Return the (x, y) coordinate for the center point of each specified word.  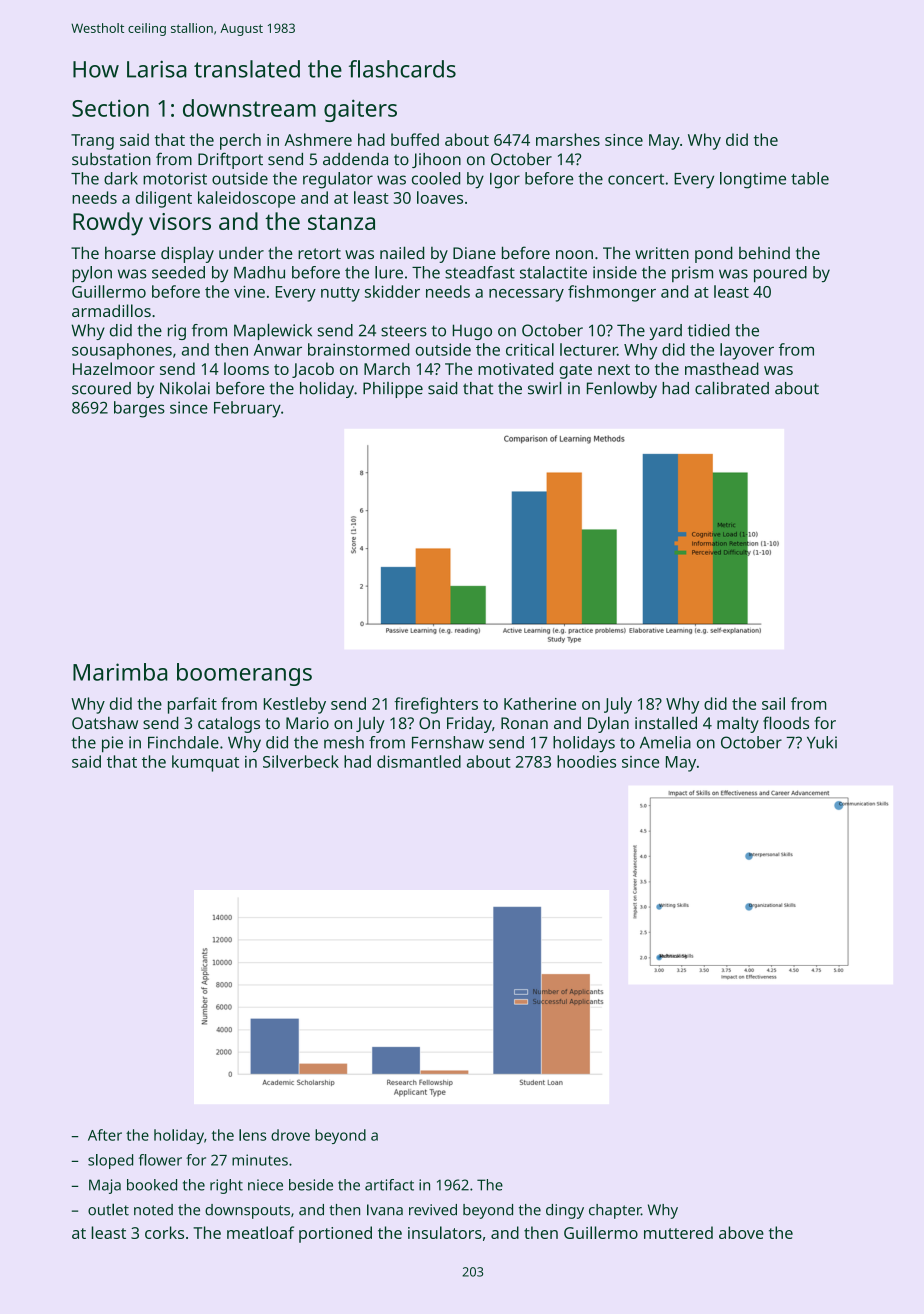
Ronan (524, 723)
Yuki (822, 742)
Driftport (230, 160)
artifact (389, 1185)
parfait (192, 705)
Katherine (540, 703)
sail (773, 703)
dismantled (419, 761)
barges (139, 409)
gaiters (360, 110)
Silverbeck (301, 761)
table (810, 178)
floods (786, 722)
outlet (108, 1210)
